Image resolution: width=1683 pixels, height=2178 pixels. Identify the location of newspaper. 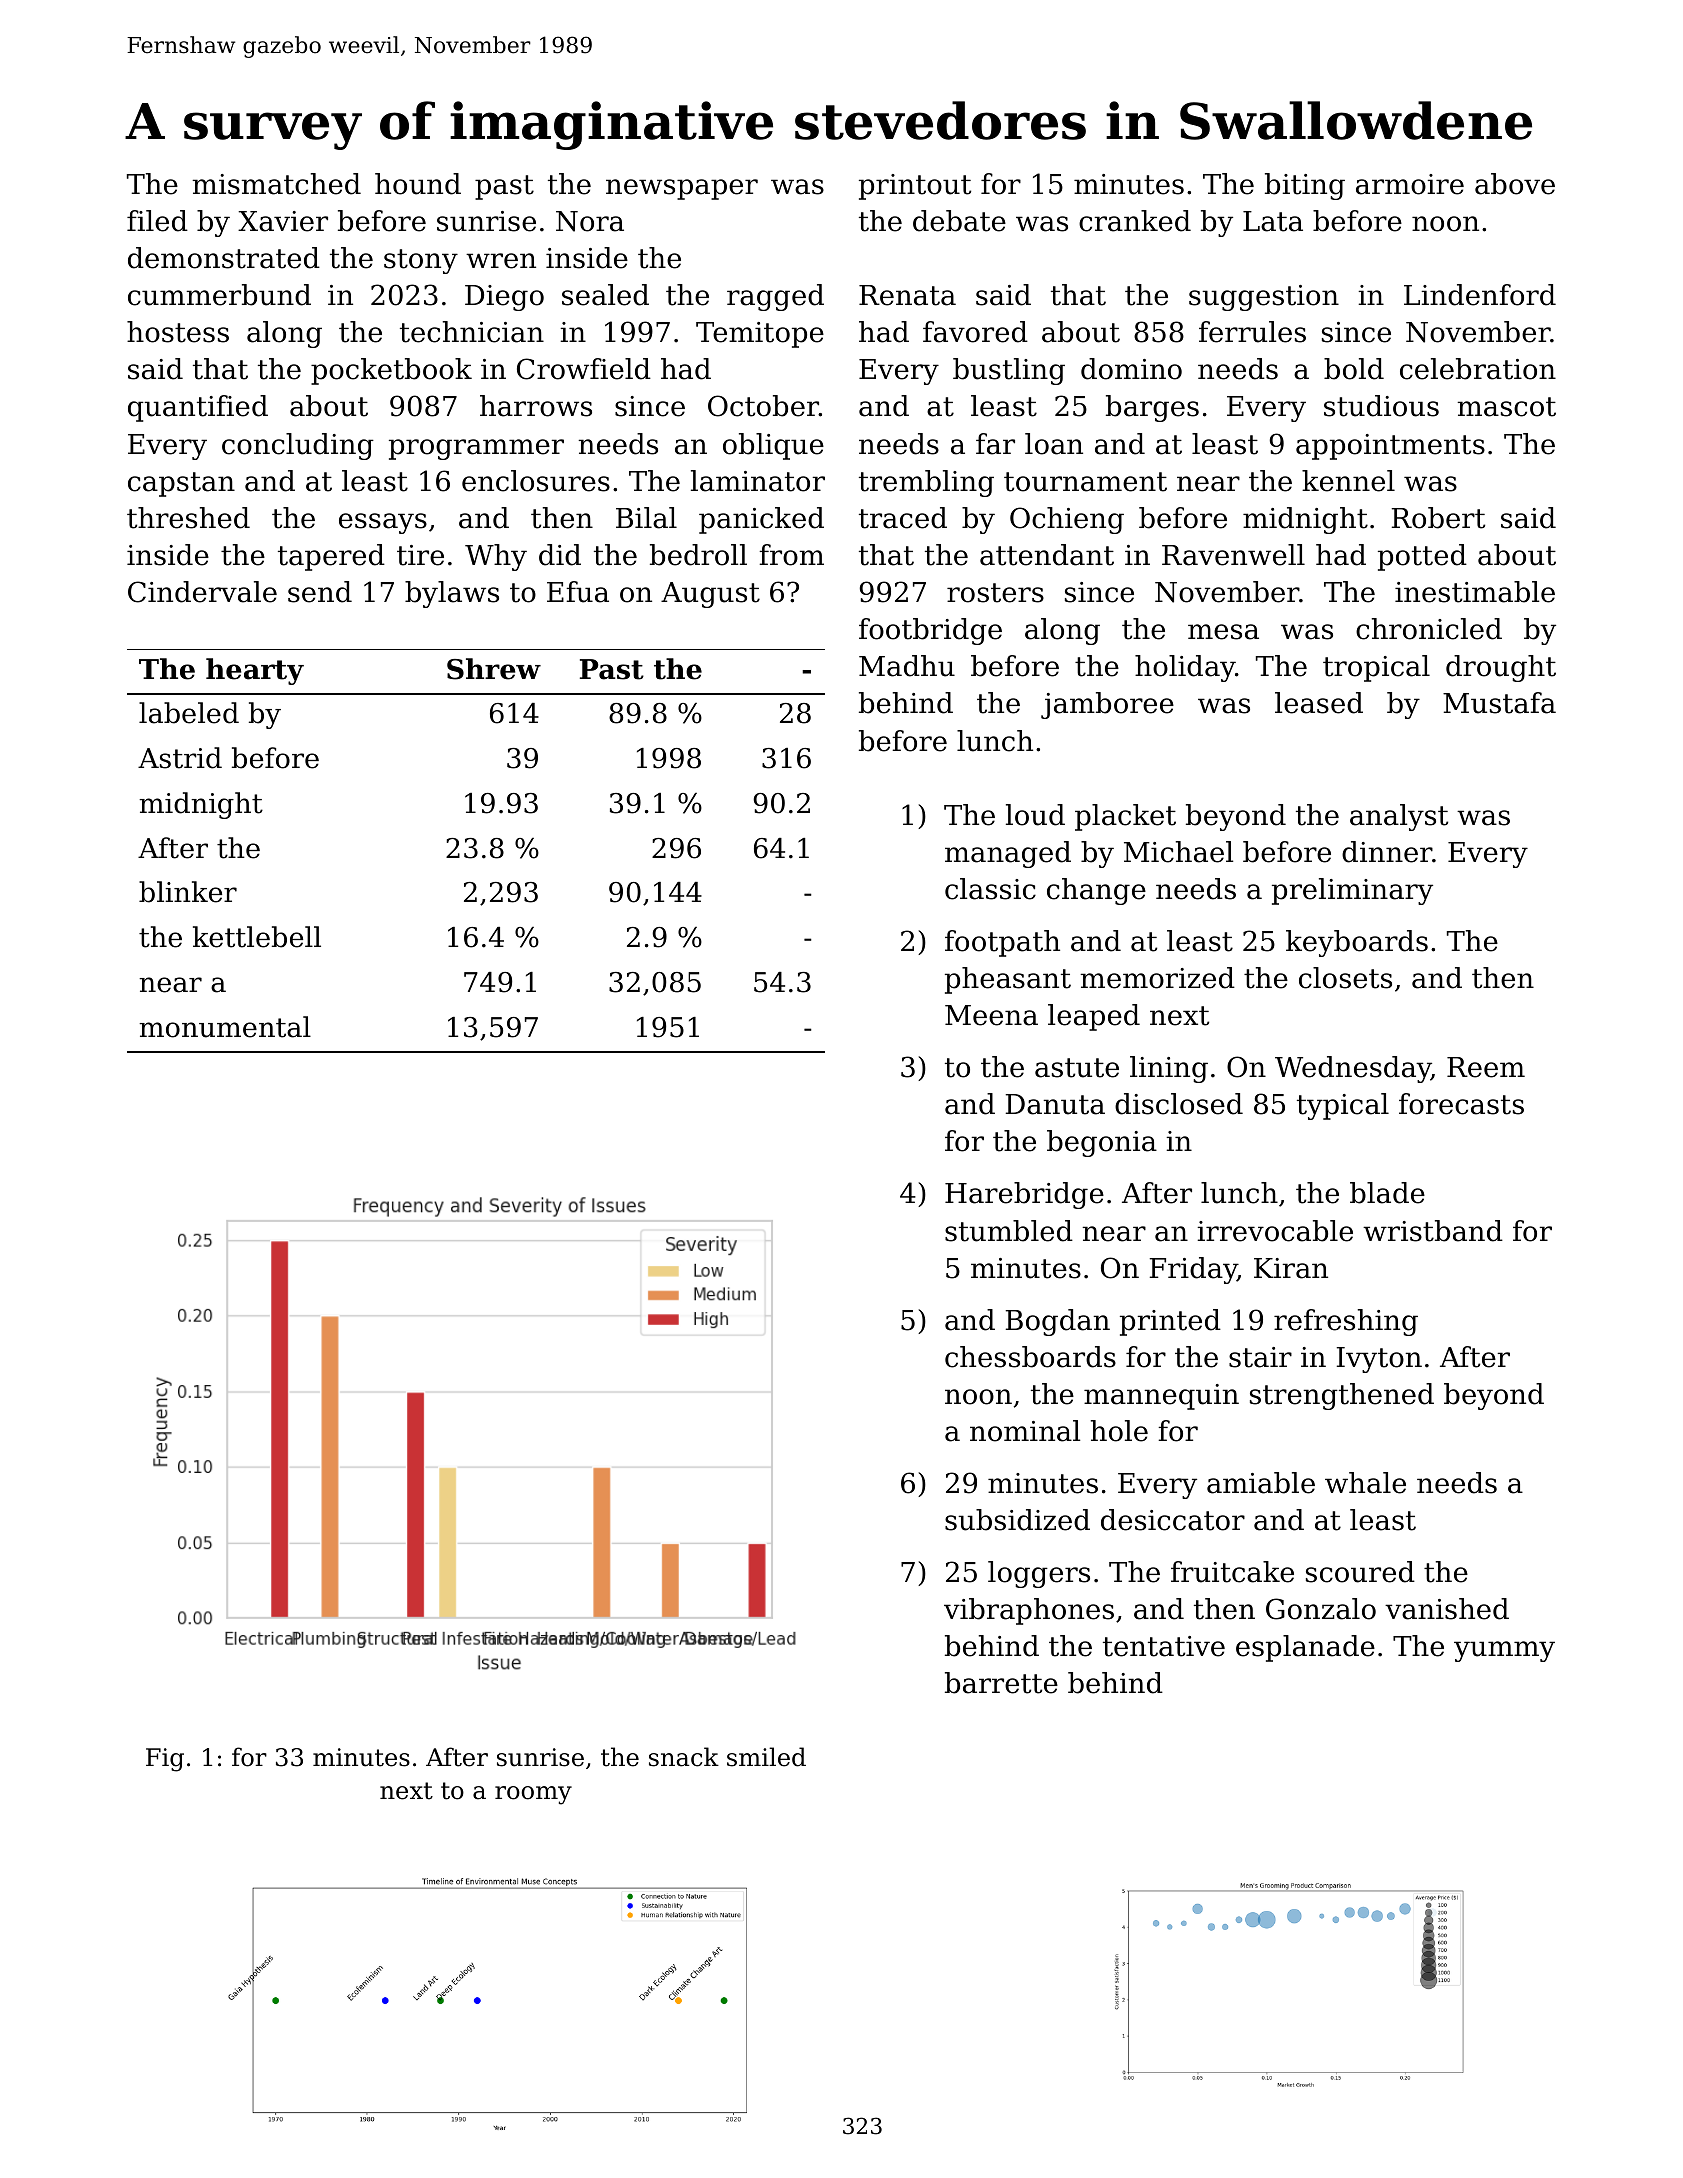
(682, 189).
